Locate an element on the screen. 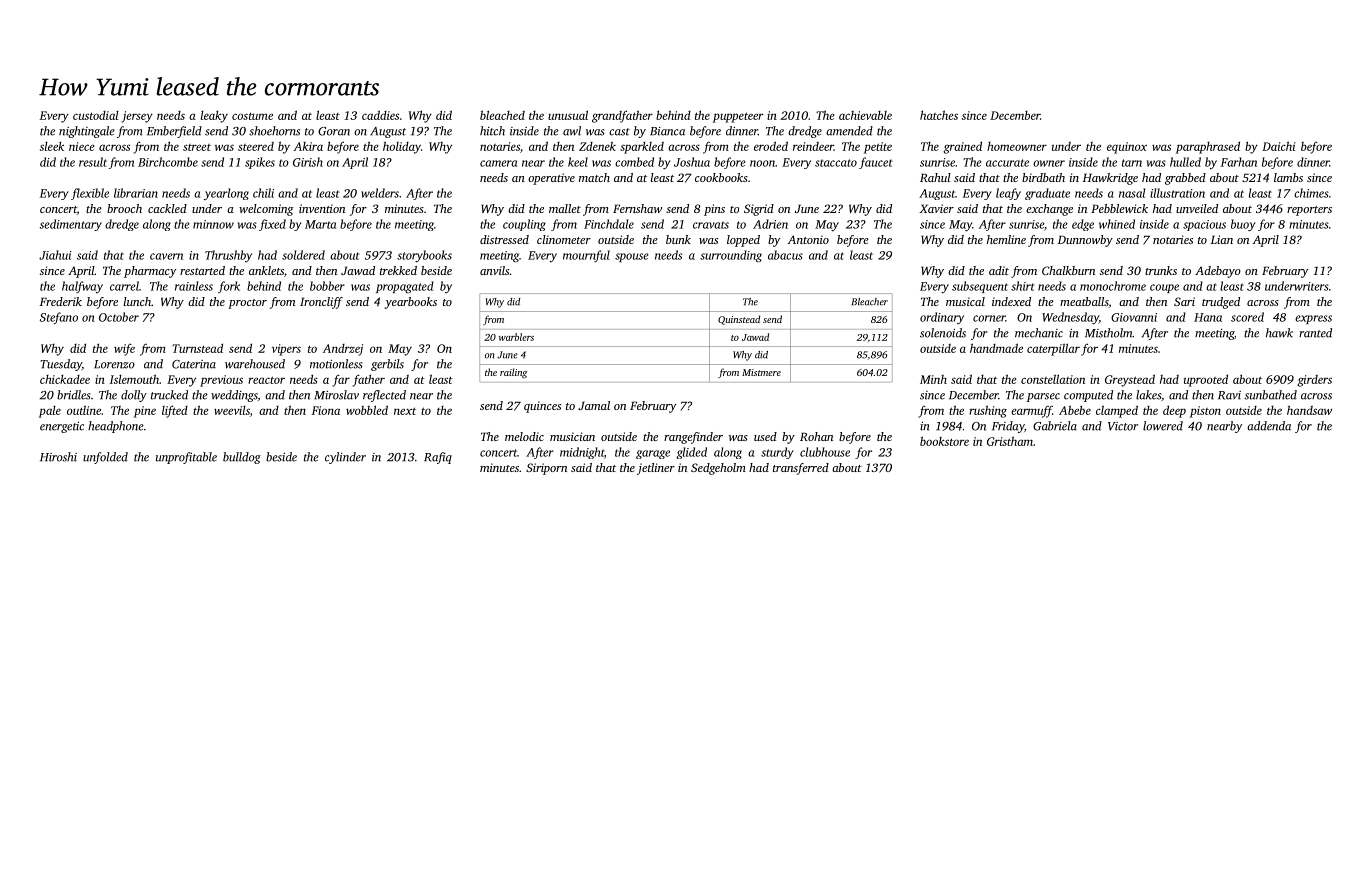  staccato is located at coordinates (836, 163).
